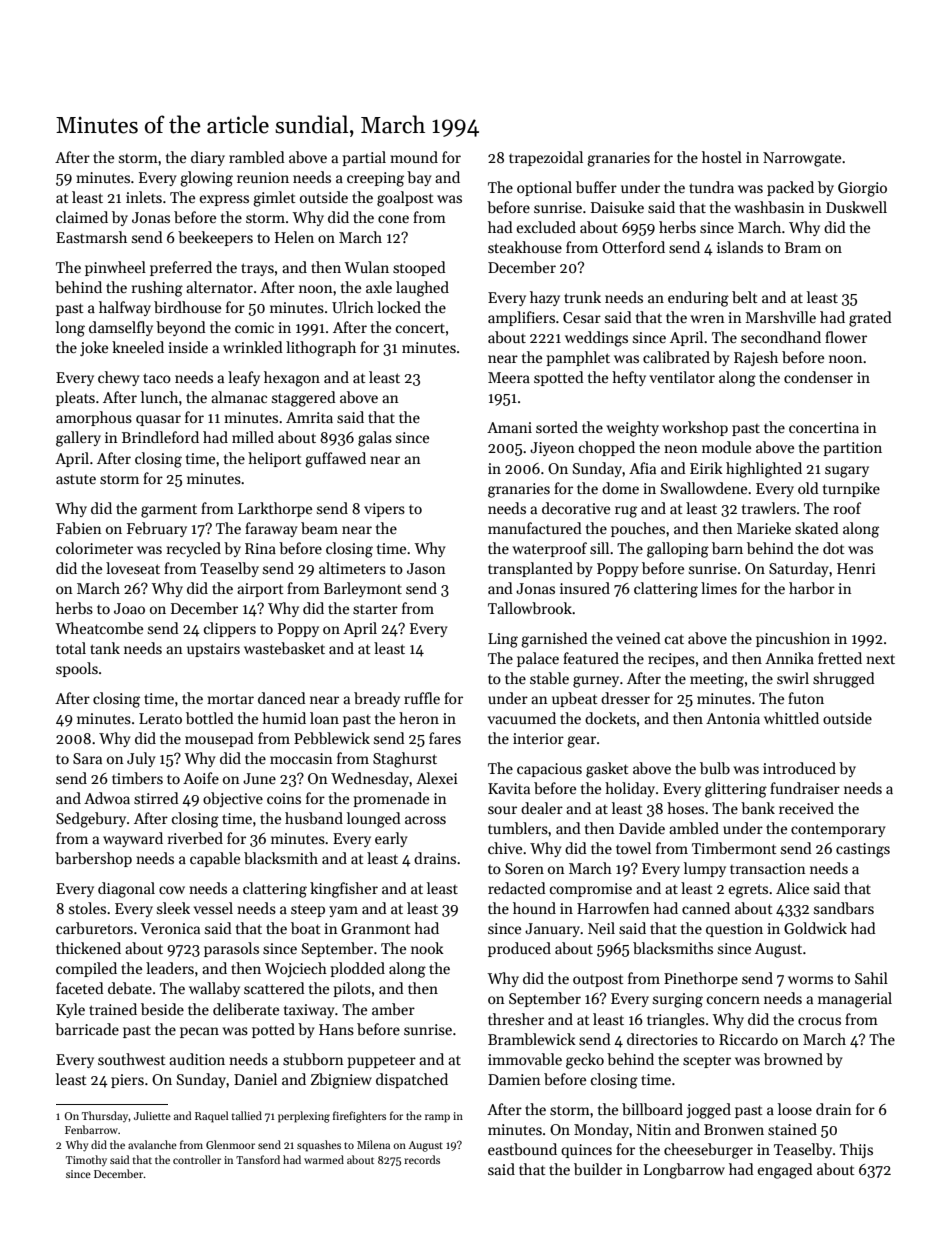 The image size is (952, 1233). I want to click on Giorgio, so click(862, 189).
